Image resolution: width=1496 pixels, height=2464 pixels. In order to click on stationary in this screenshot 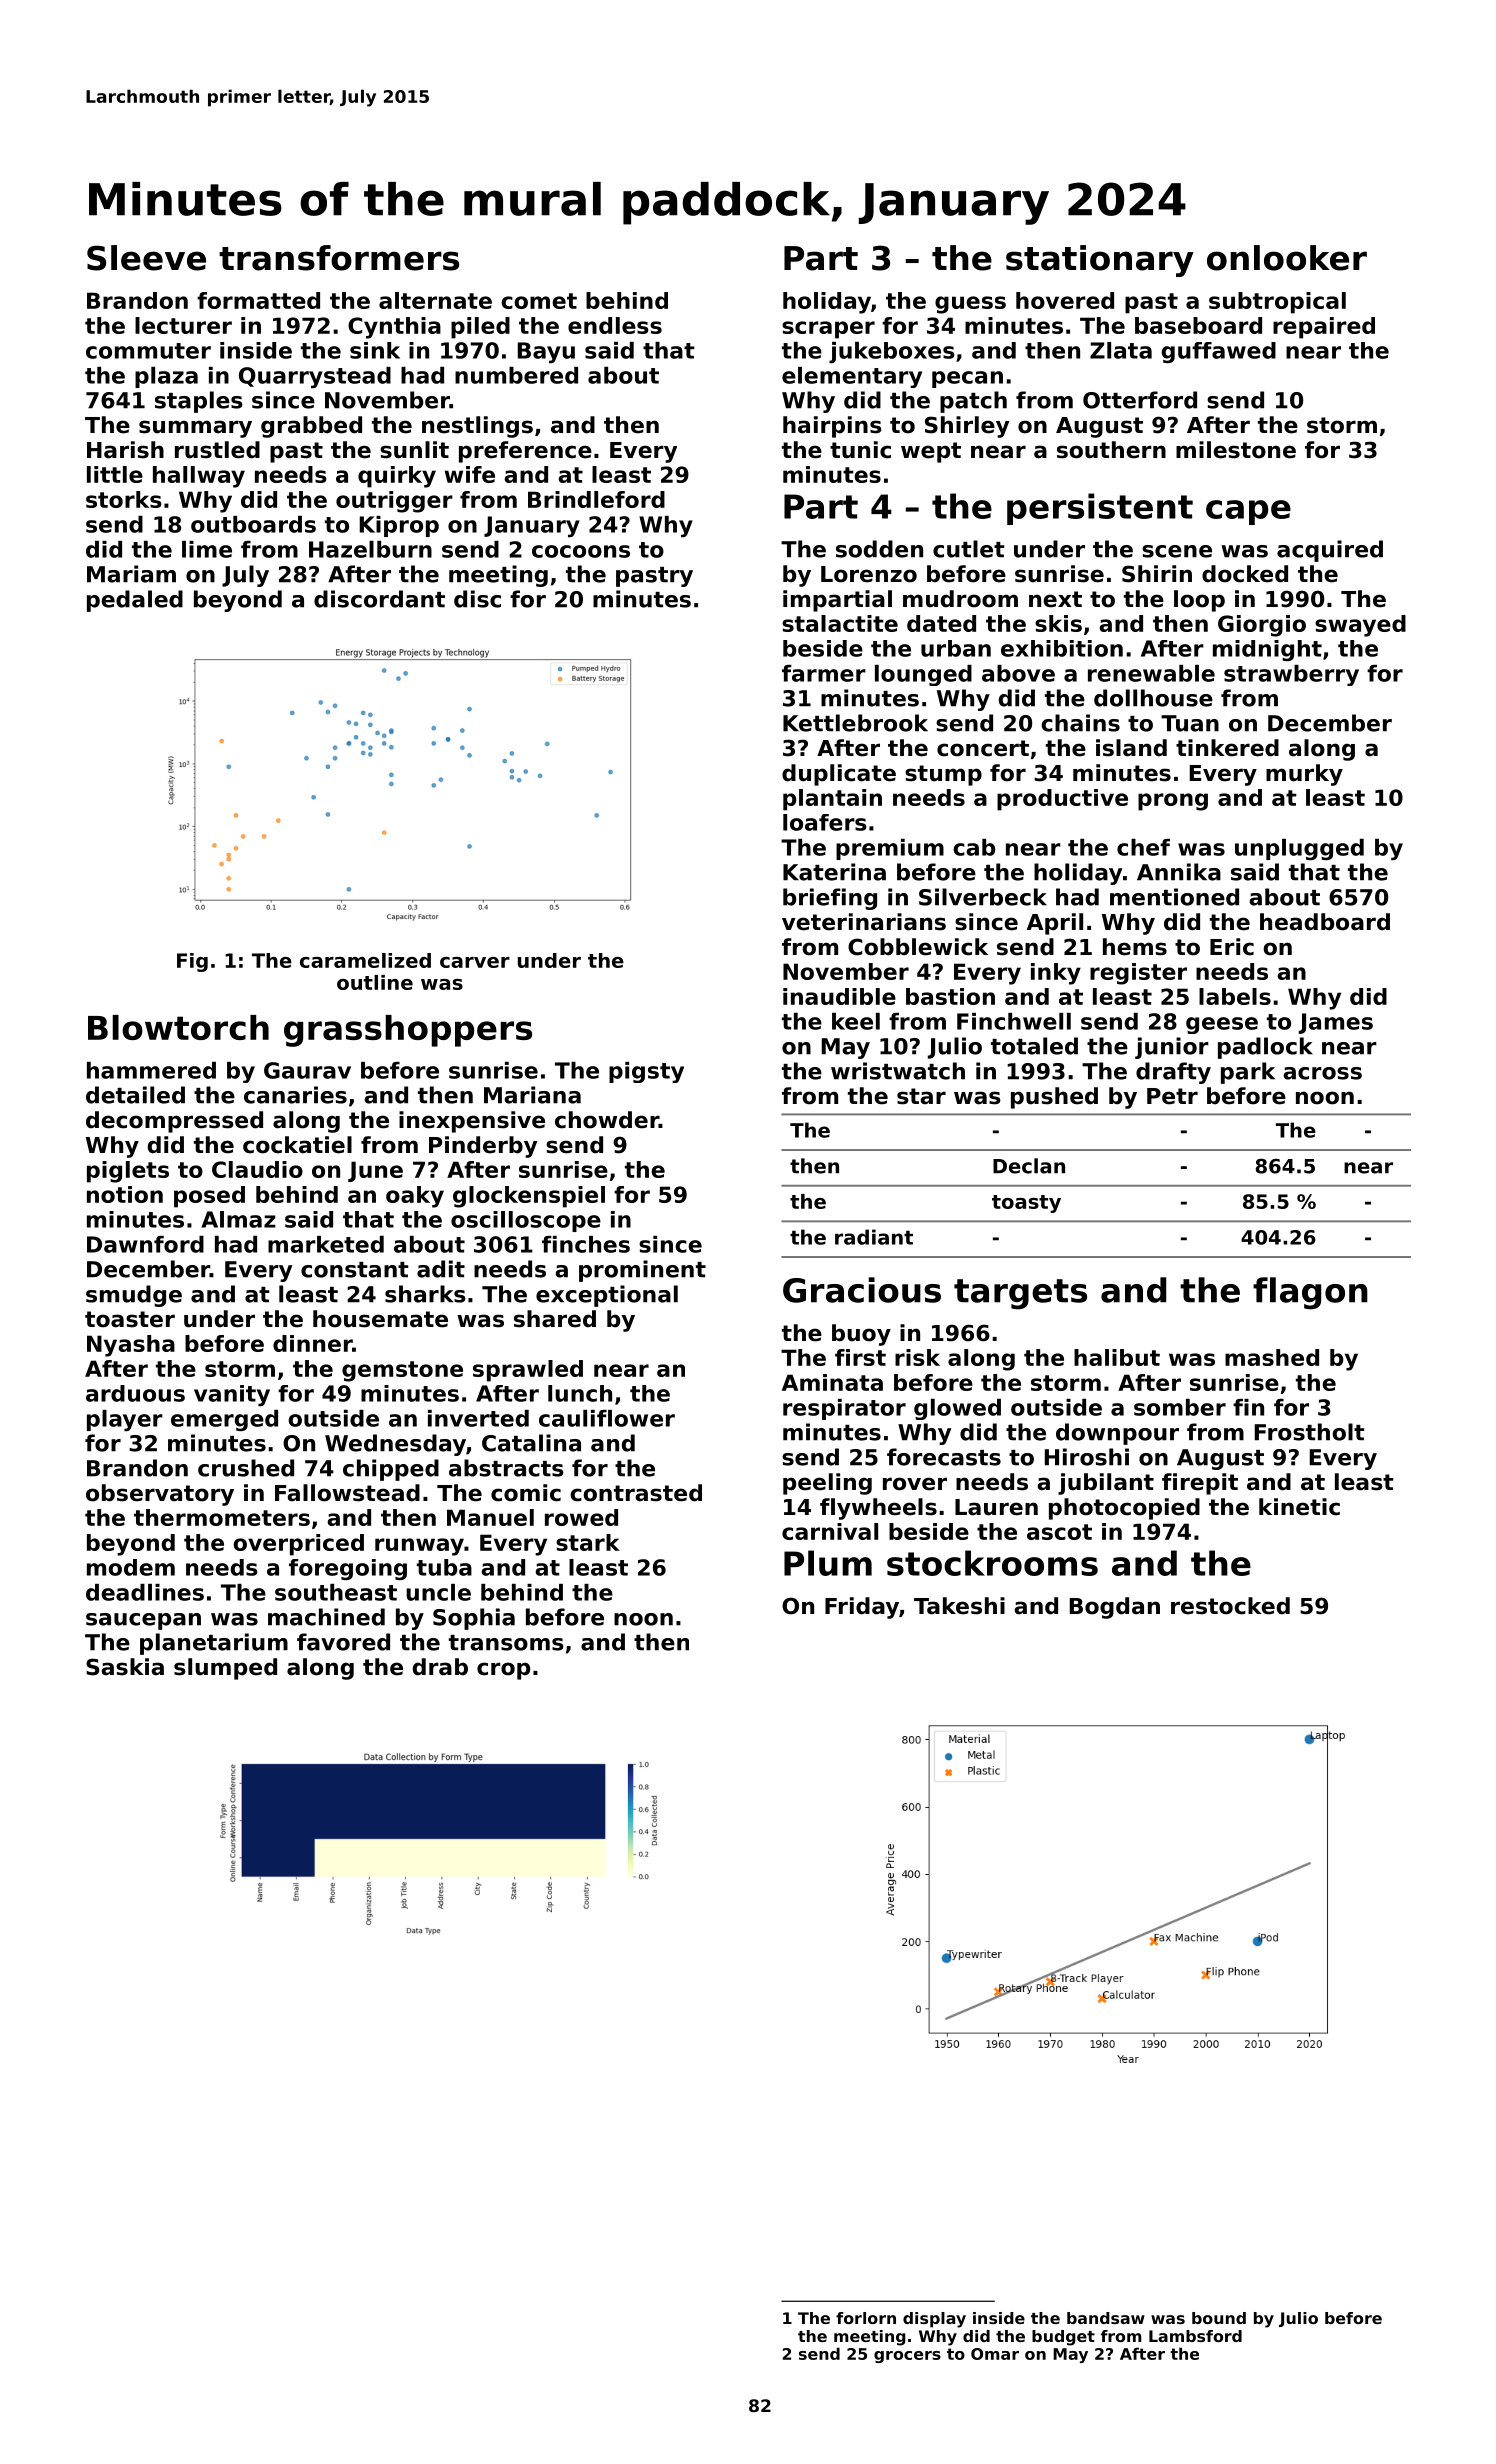, I will do `click(1100, 261)`.
